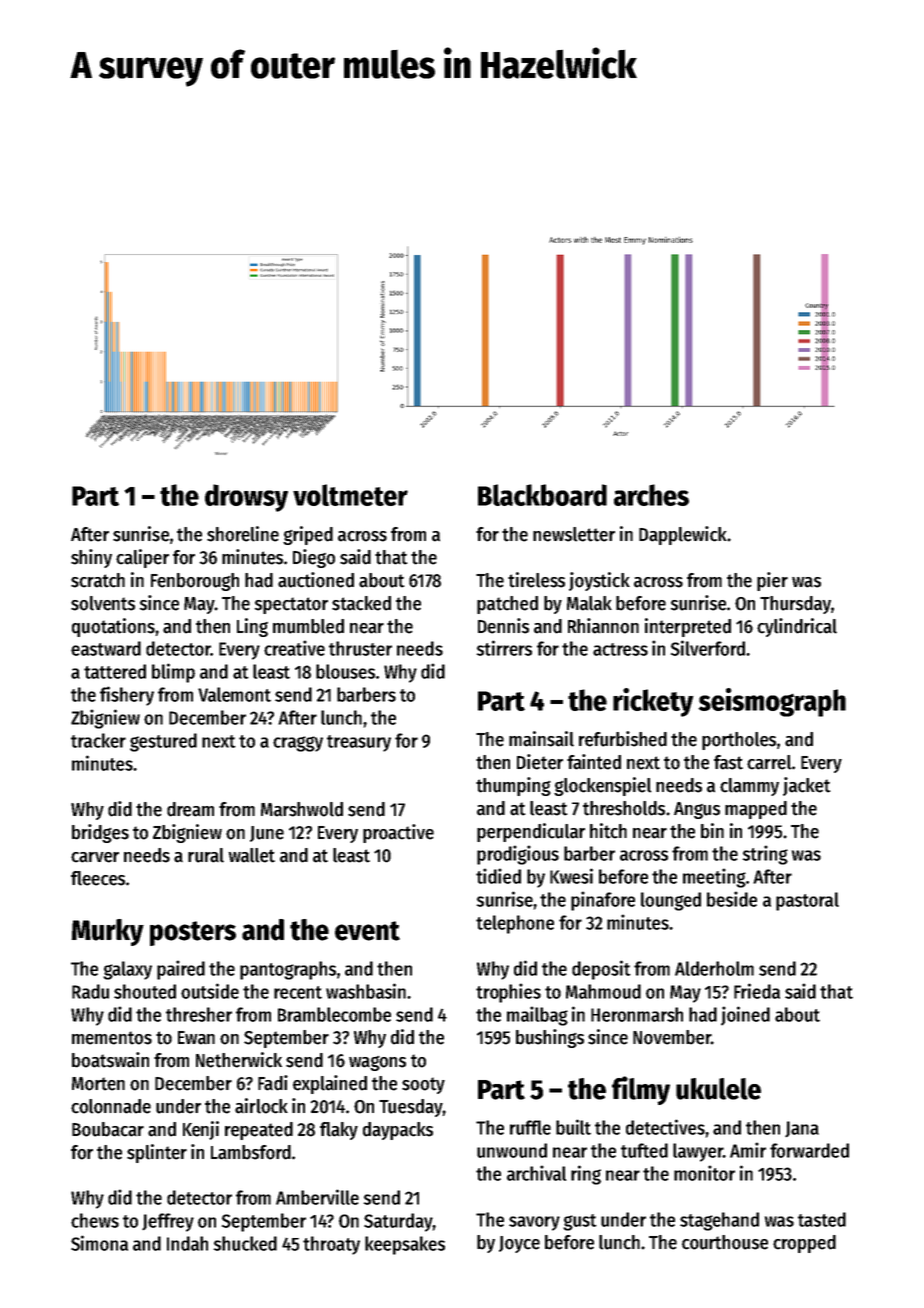 The image size is (924, 1308). I want to click on arches, so click(651, 495).
